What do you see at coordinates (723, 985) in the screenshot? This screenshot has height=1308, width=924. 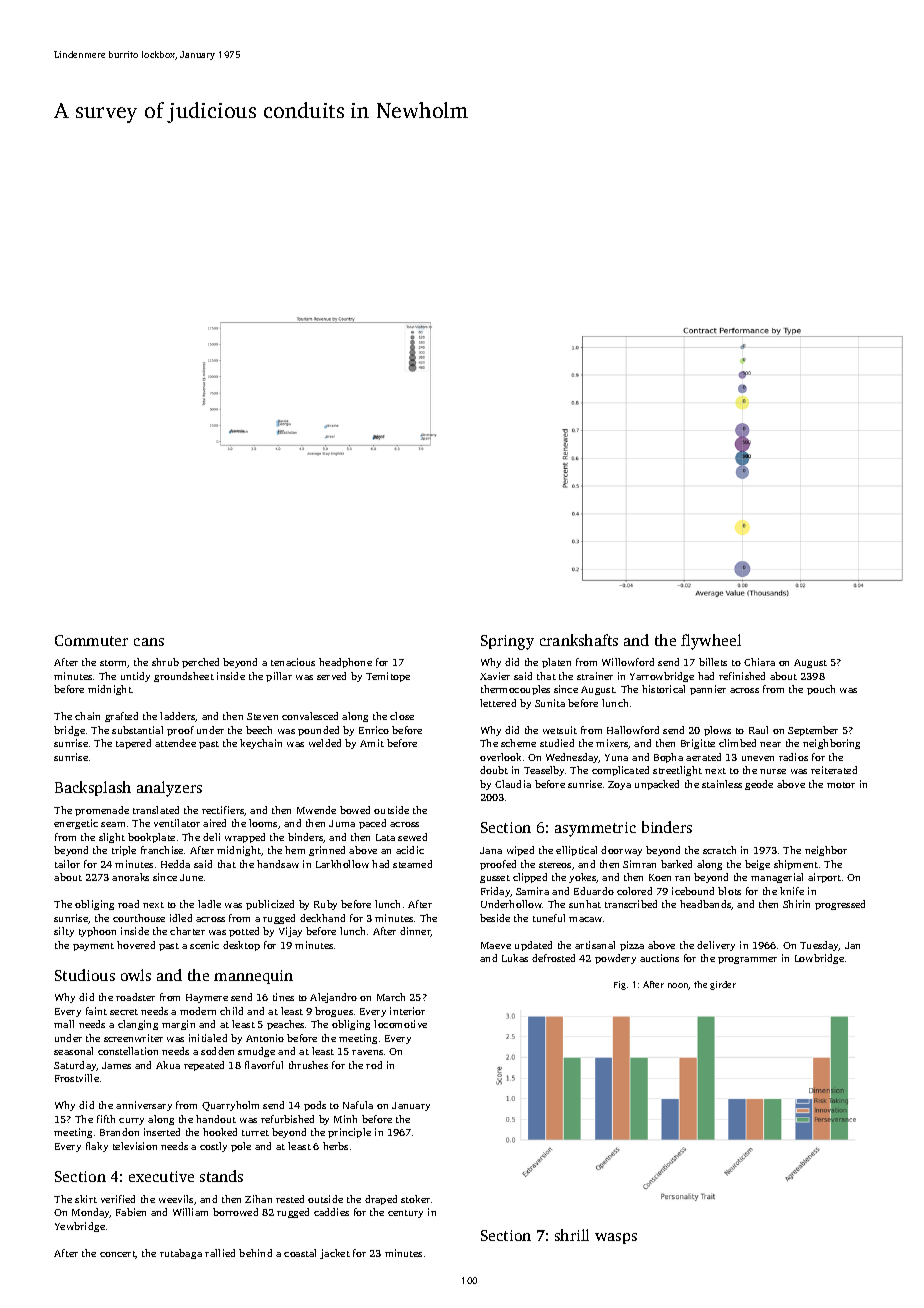 I see `girder` at bounding box center [723, 985].
